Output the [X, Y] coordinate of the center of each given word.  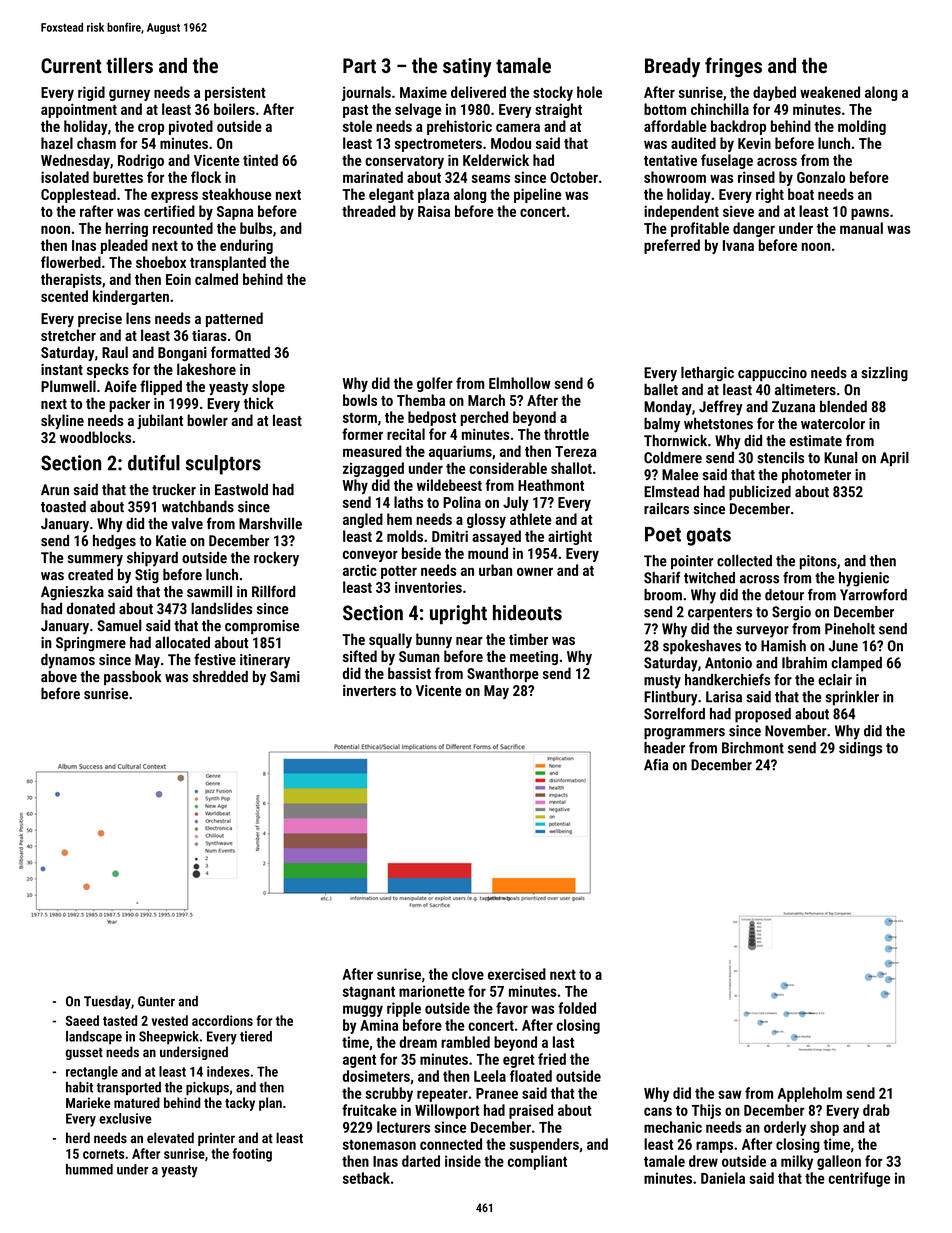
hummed [89, 1169]
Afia [656, 764]
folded [577, 1008]
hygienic [864, 579]
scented [64, 296]
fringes [733, 67]
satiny [467, 68]
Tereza [576, 451]
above [59, 676]
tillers [129, 65]
